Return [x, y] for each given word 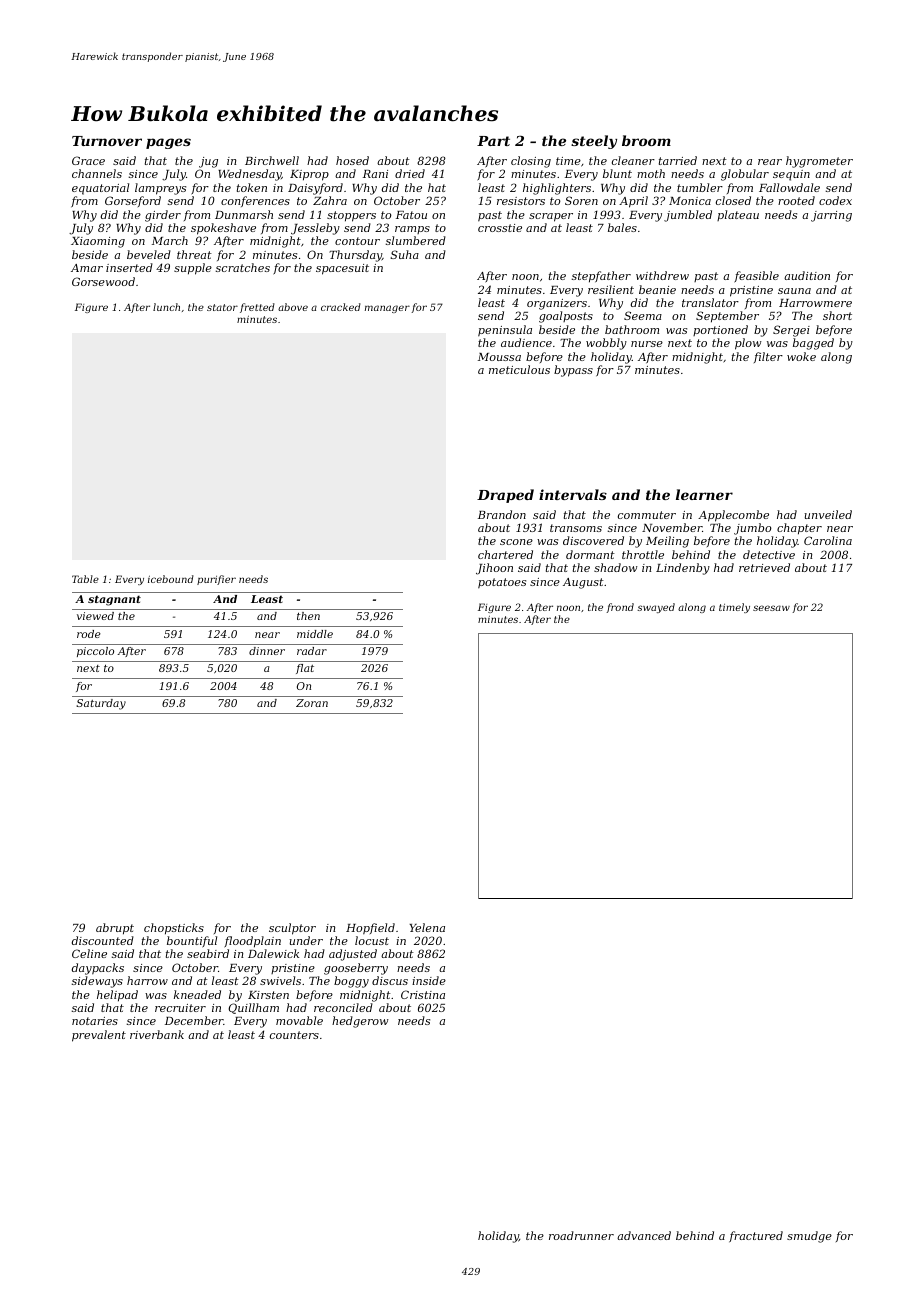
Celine [89, 953]
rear [770, 162]
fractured [756, 1236]
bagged [813, 344]
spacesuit [342, 269]
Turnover [107, 141]
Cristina [423, 994]
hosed [352, 160]
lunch [166, 307]
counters [294, 1035]
